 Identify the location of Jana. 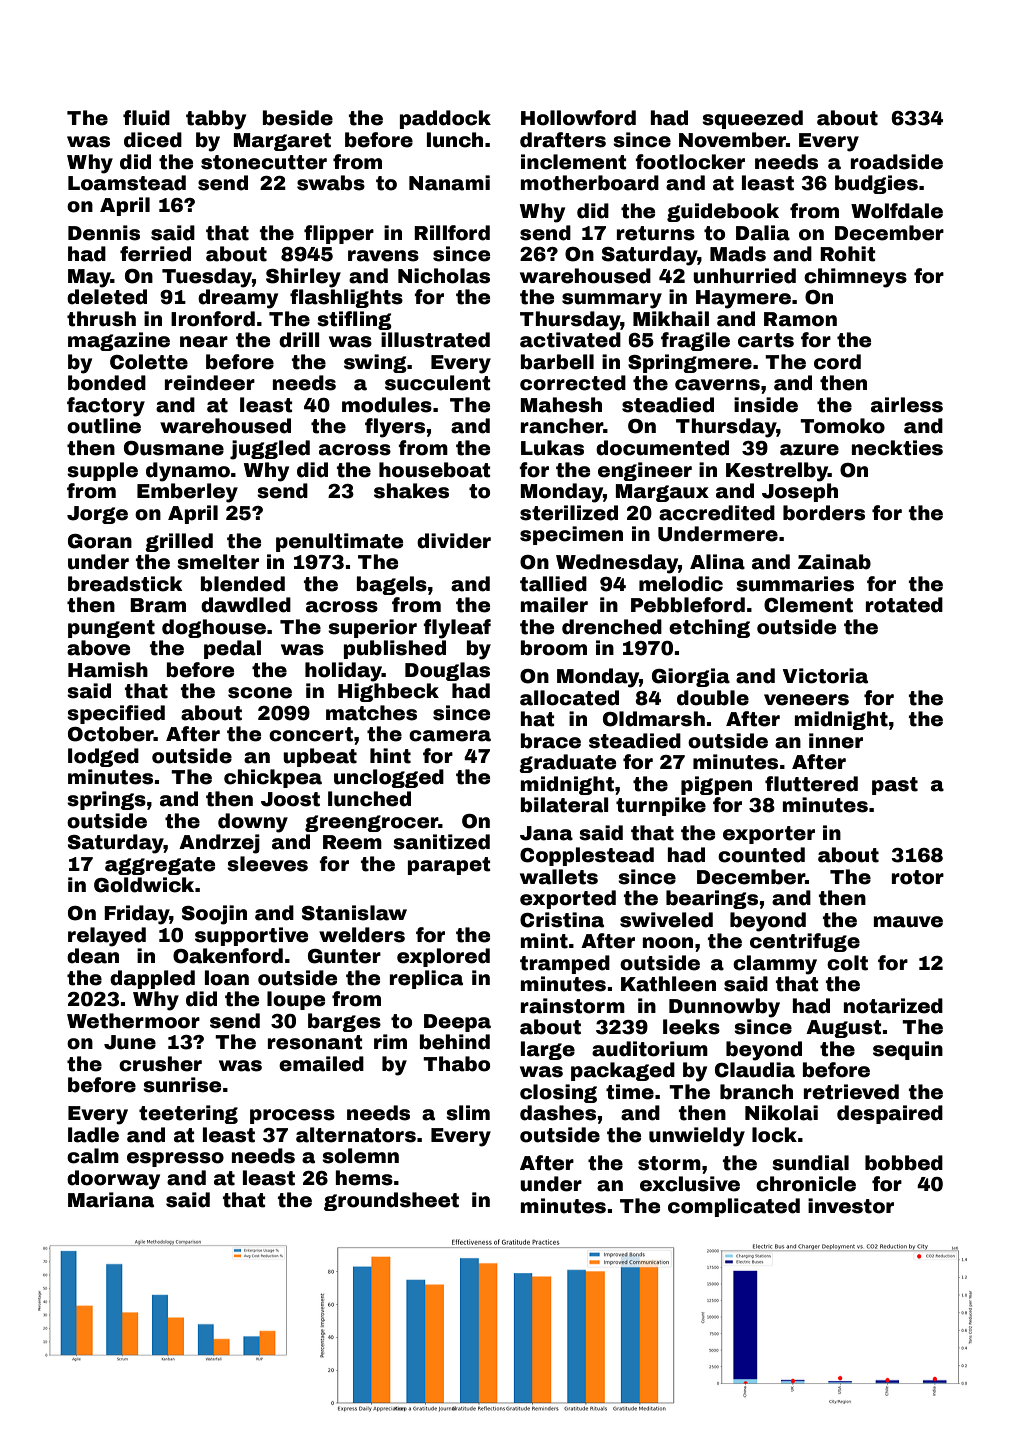
(546, 833).
